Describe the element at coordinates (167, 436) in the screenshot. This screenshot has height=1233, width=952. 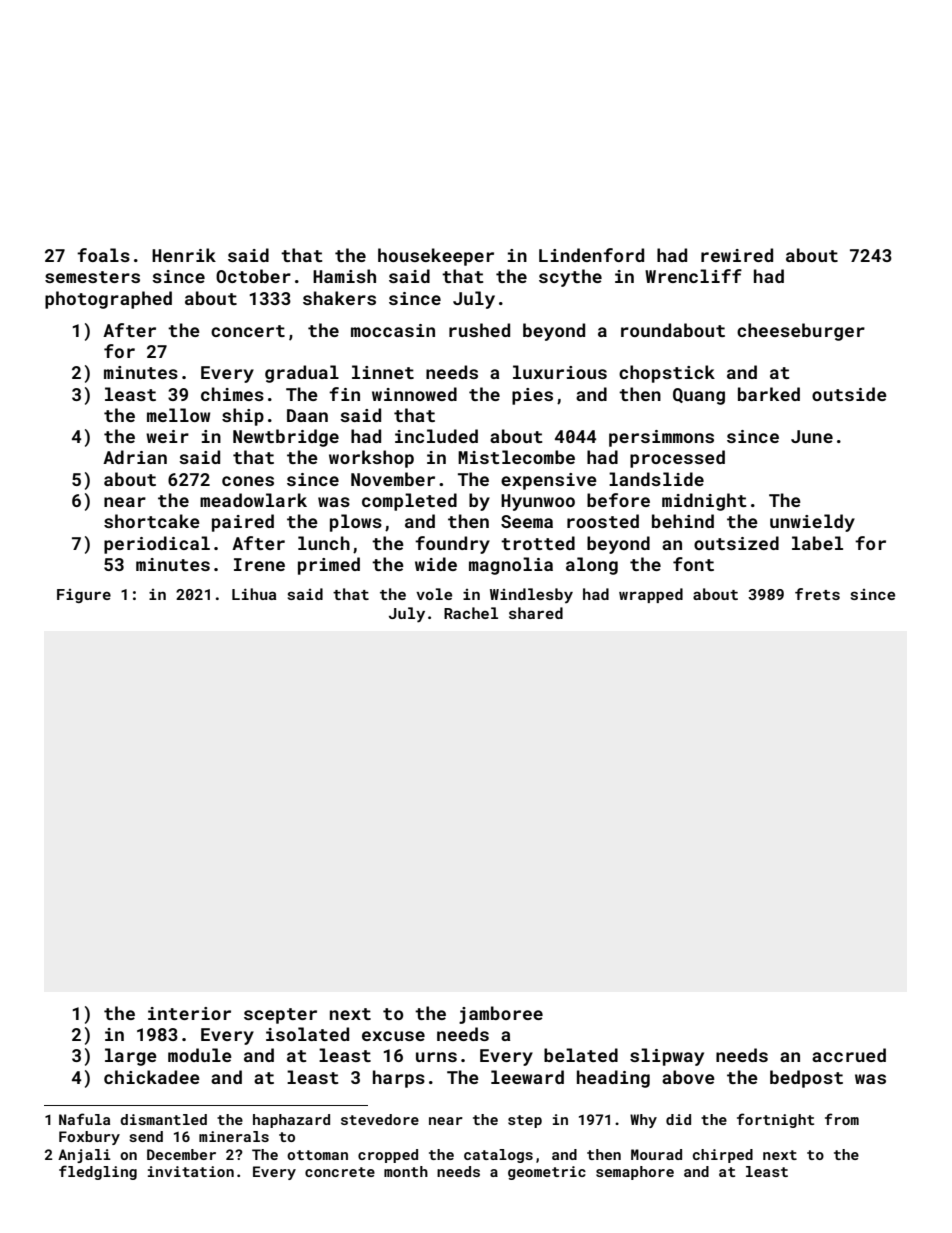
I see `weir` at that location.
